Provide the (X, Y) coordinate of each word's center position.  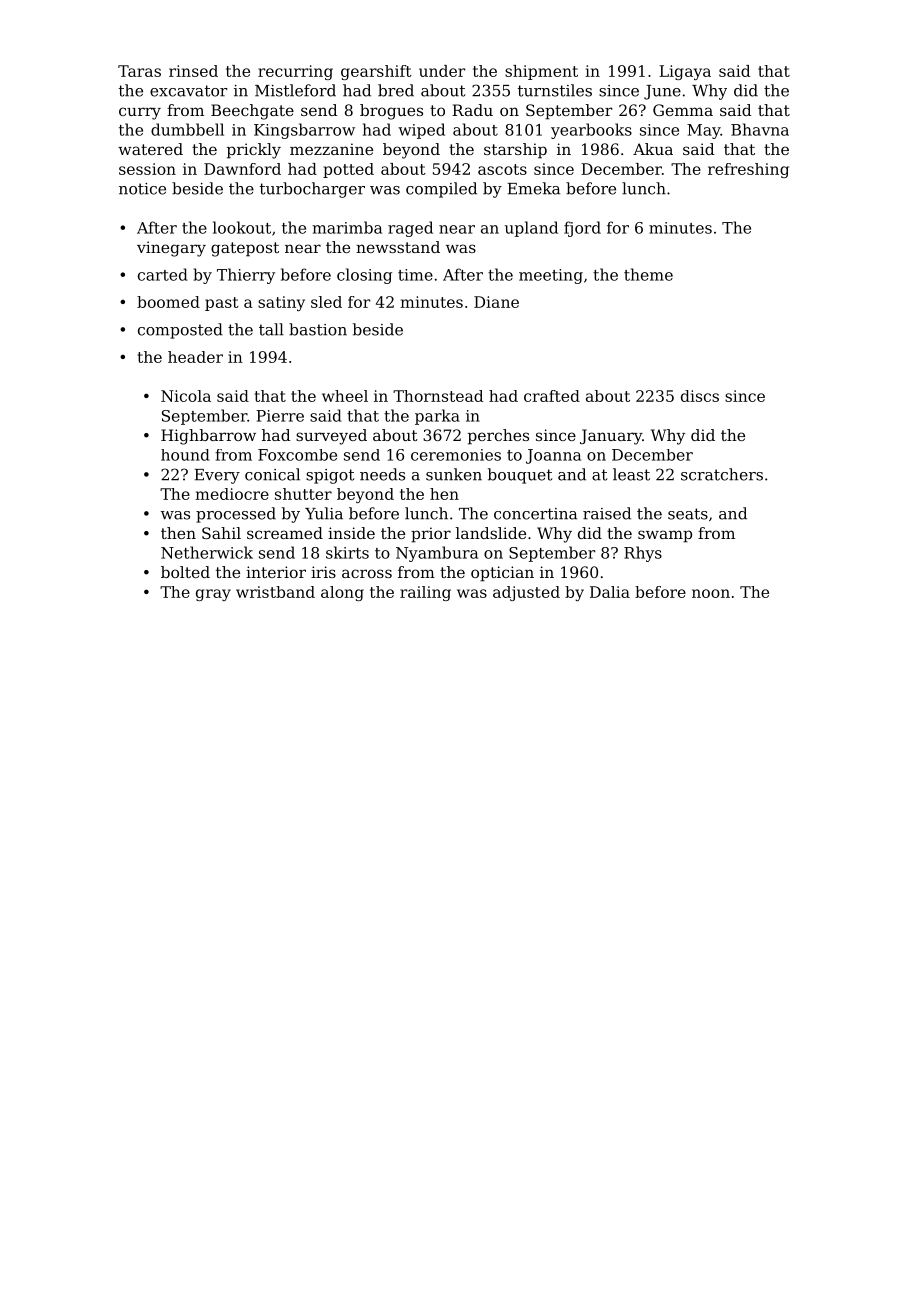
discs (700, 396)
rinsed (193, 71)
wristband (275, 592)
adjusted (526, 593)
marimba (347, 227)
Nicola (186, 396)
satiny (281, 303)
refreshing (748, 170)
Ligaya (685, 72)
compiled (441, 190)
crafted (552, 396)
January (611, 437)
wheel (345, 396)
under (442, 71)
